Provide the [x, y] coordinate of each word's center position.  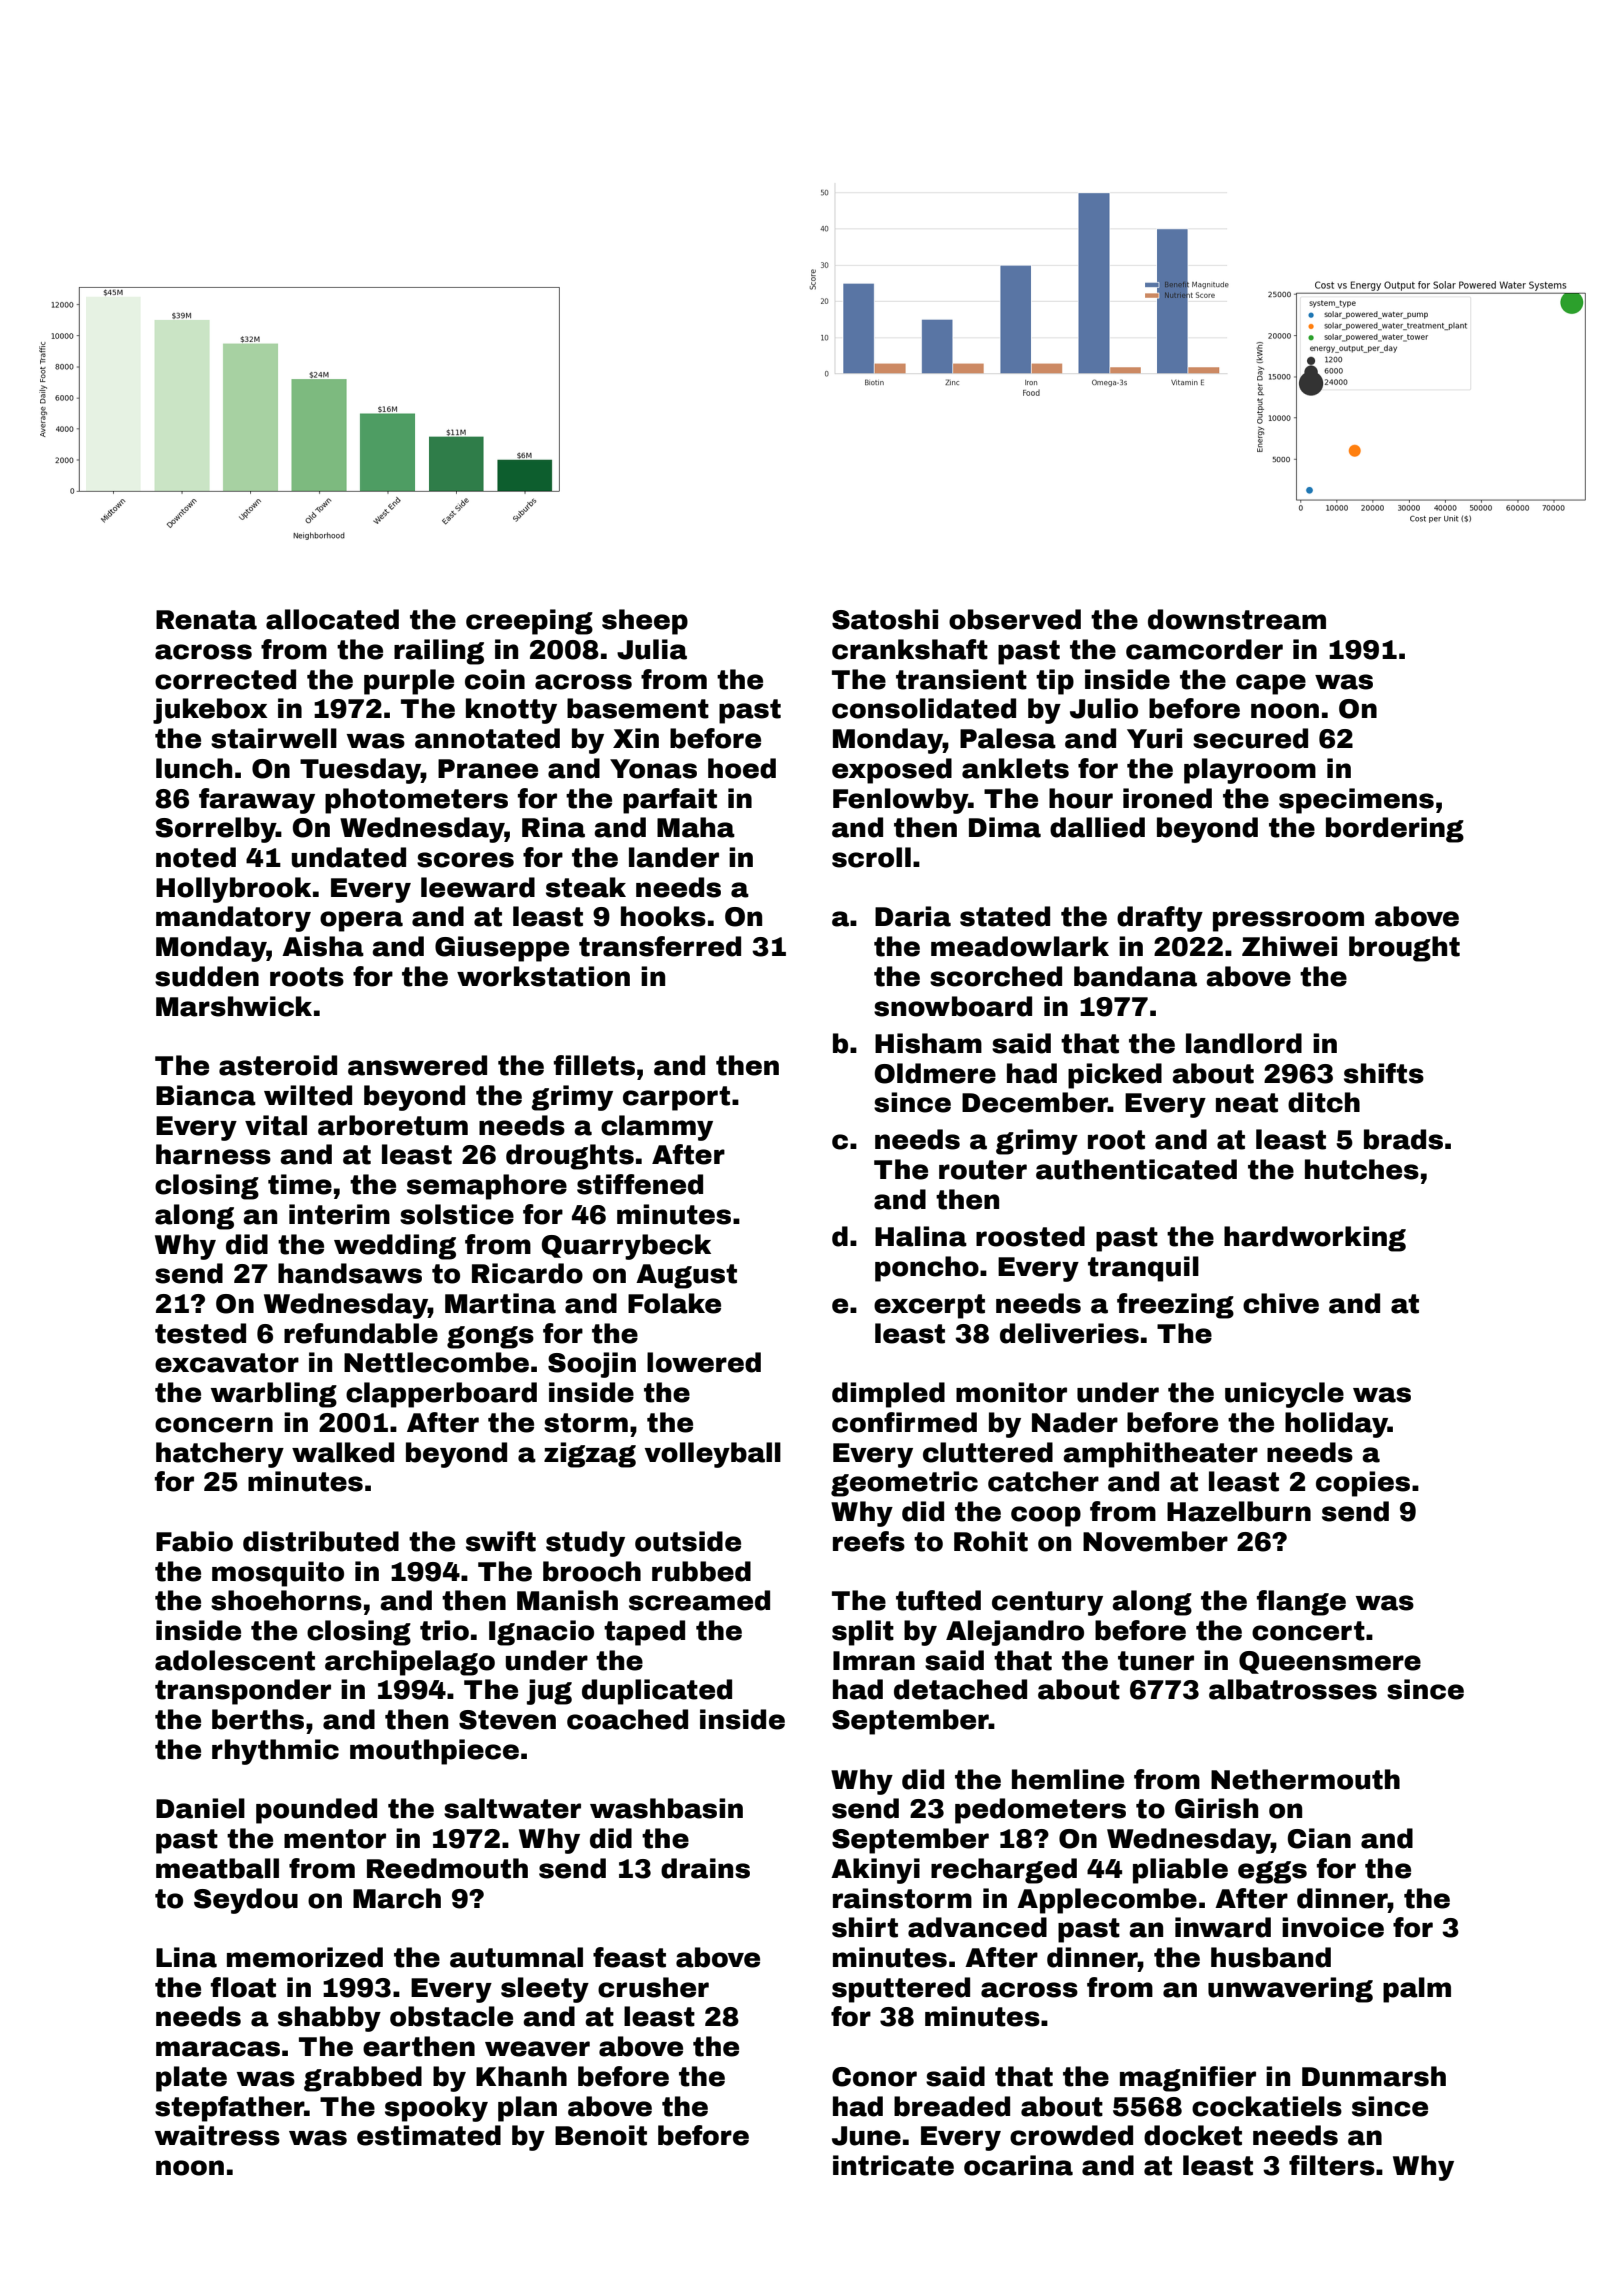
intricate [893, 2165]
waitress [217, 2135]
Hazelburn [1239, 1511]
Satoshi [885, 619]
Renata [206, 620]
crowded [1071, 2135]
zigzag [590, 1455]
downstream [1237, 619]
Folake [674, 1303]
